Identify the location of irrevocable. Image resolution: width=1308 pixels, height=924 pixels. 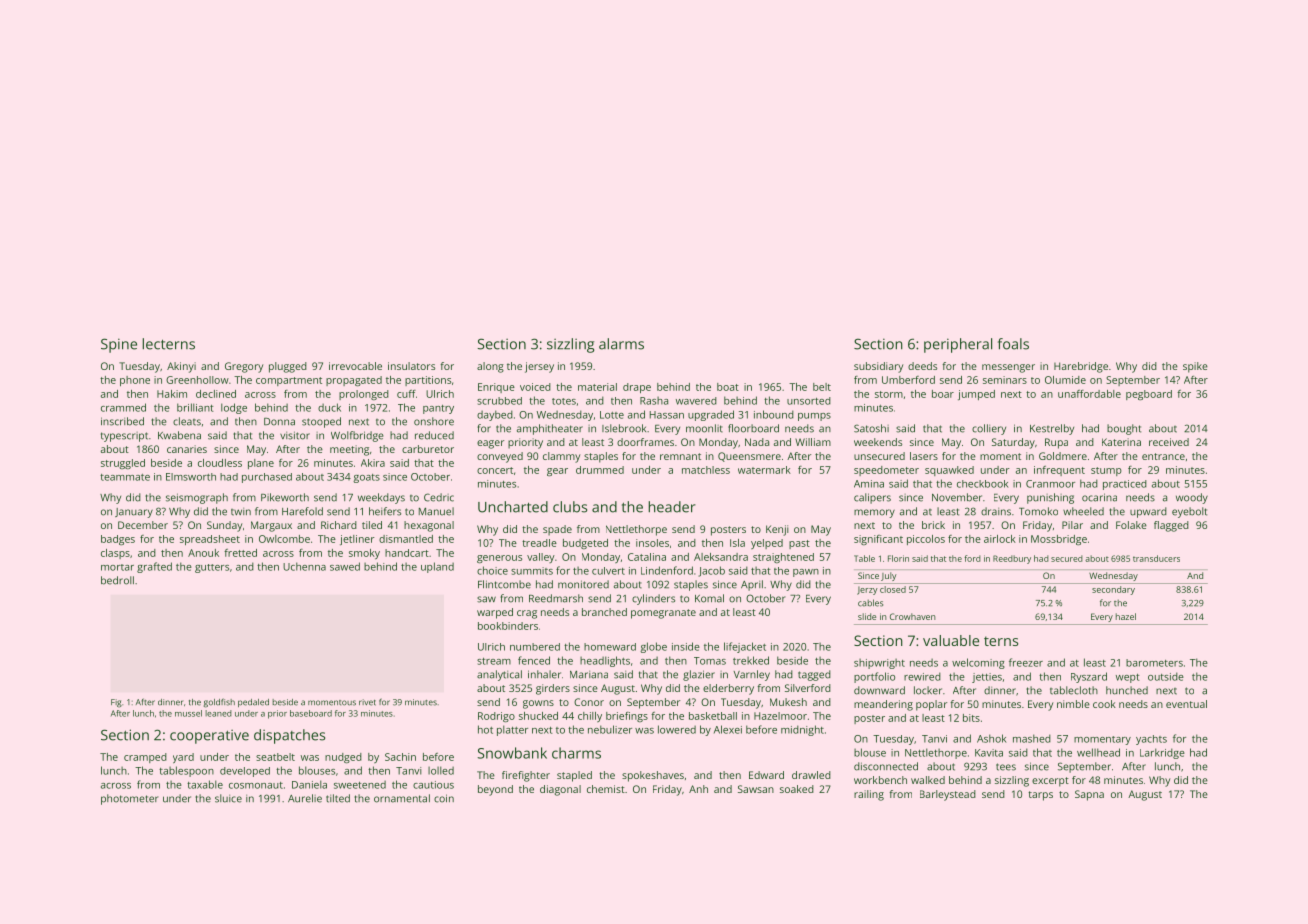
(355, 366).
